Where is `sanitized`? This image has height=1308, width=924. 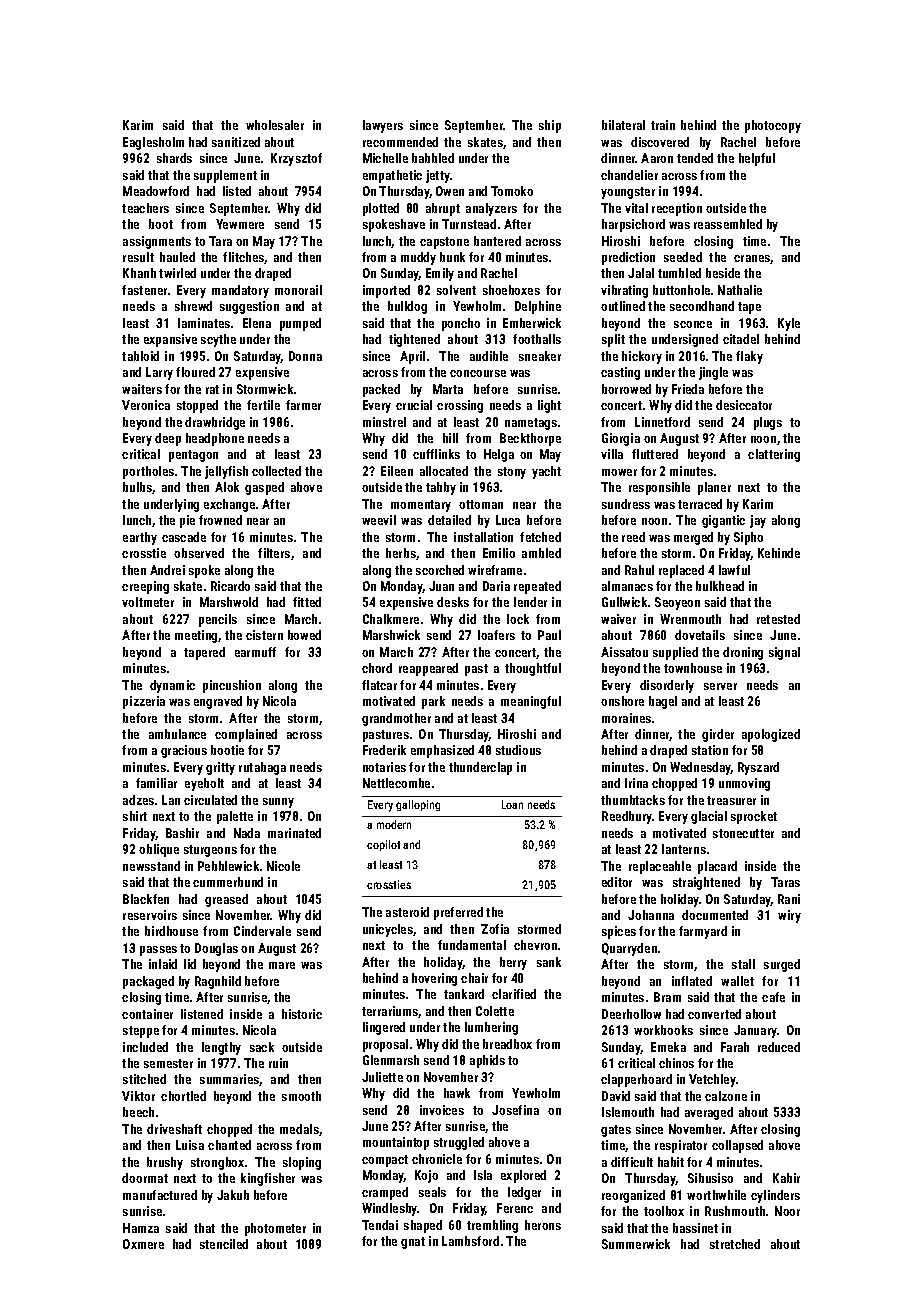 sanitized is located at coordinates (236, 142).
